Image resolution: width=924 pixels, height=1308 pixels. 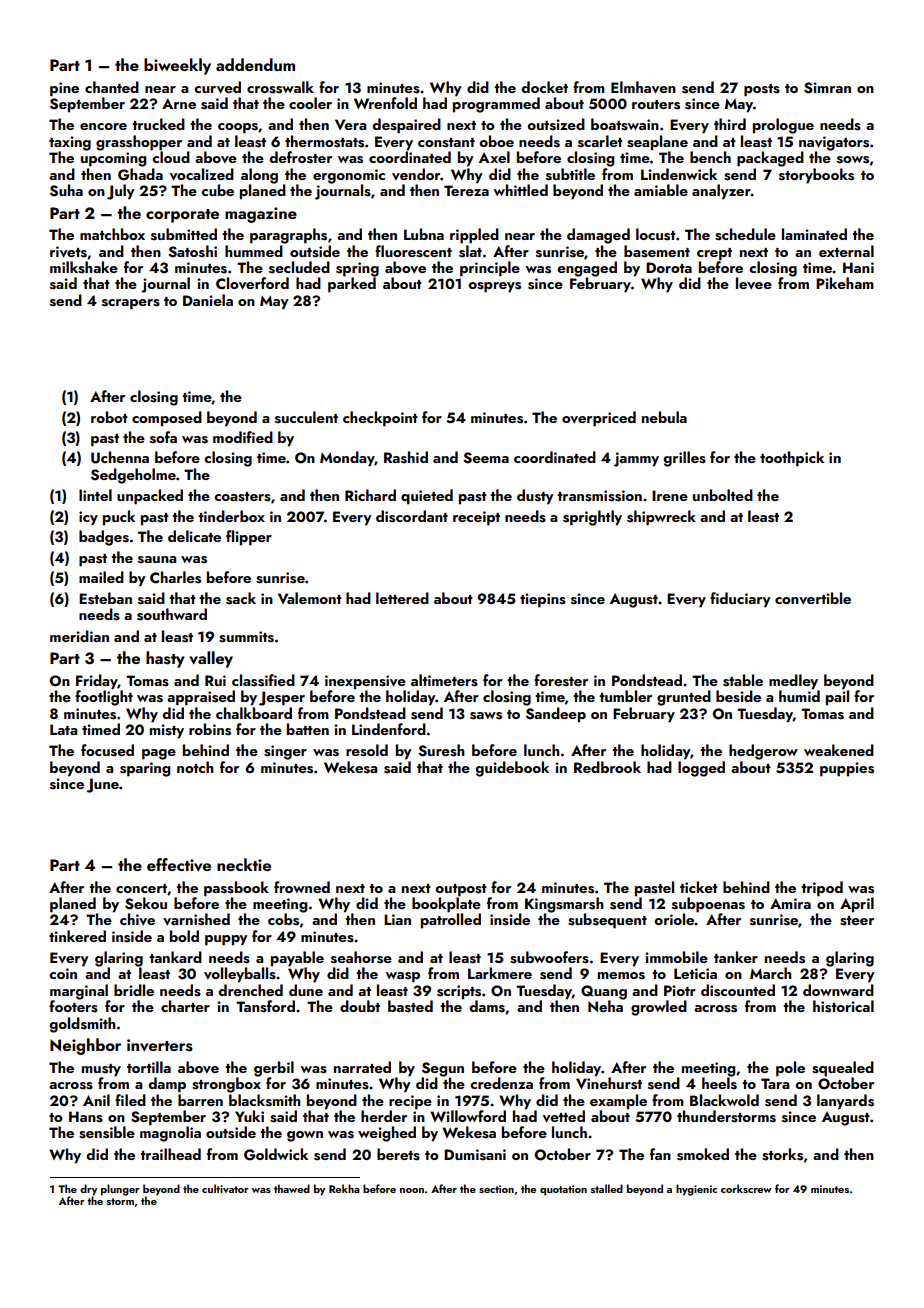 What do you see at coordinates (740, 600) in the document?
I see `fiduciary` at bounding box center [740, 600].
